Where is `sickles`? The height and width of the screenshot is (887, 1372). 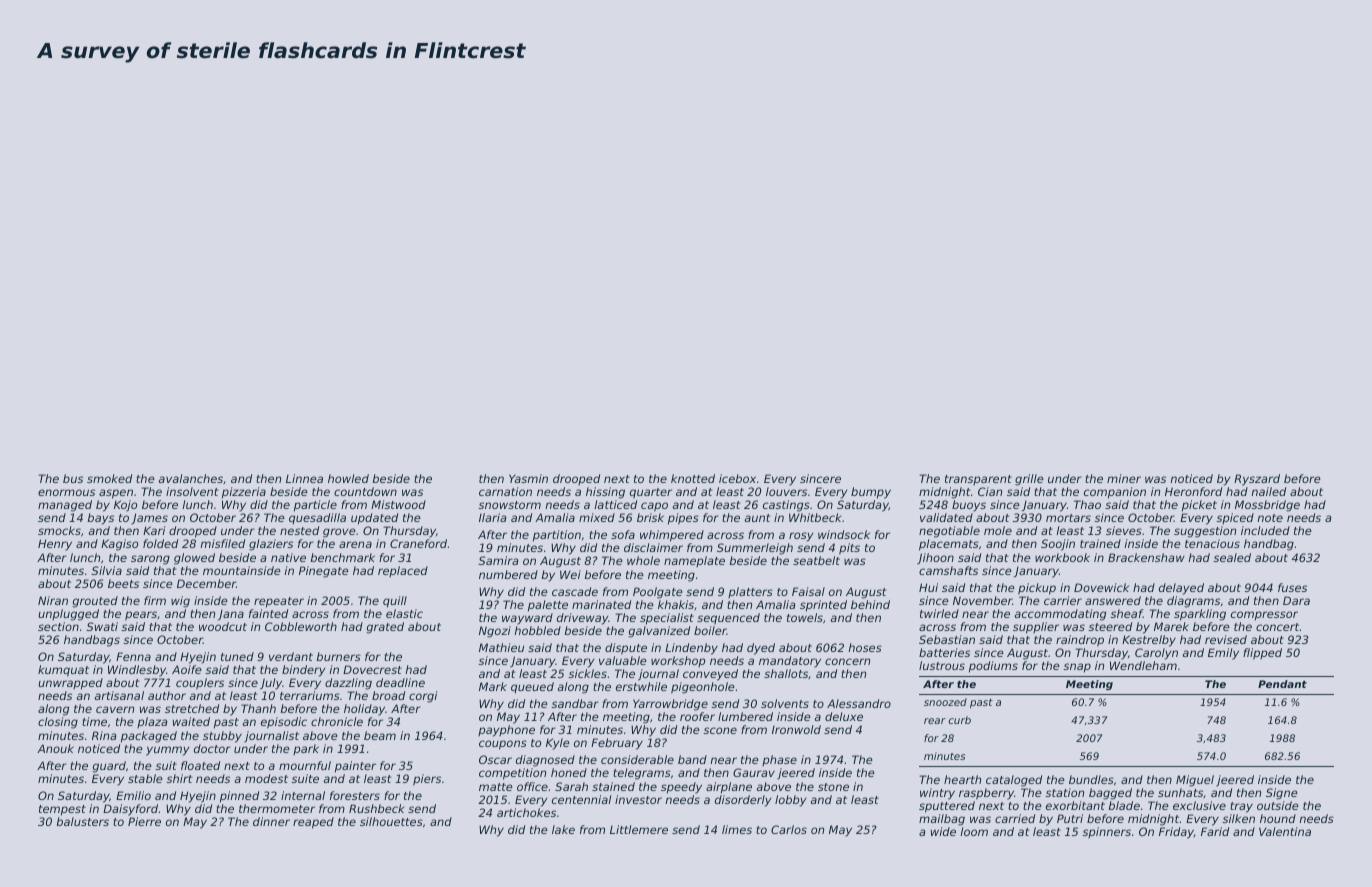
sickles is located at coordinates (587, 673).
